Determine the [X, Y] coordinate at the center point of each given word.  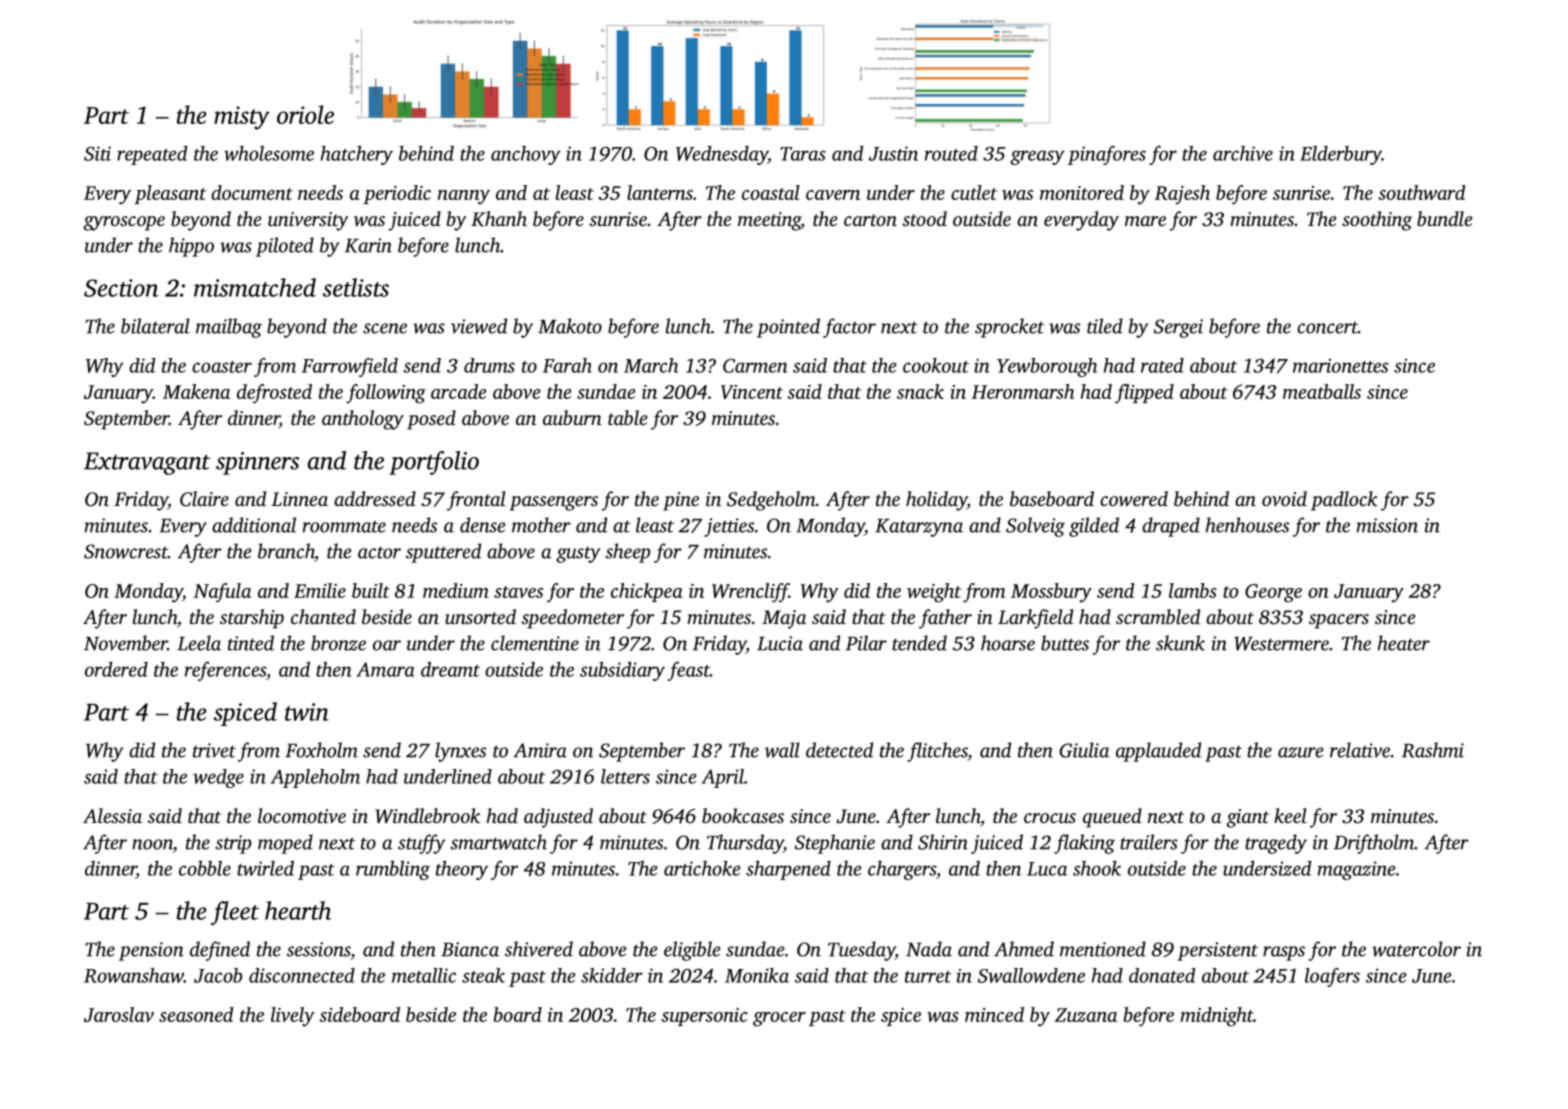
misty [242, 118]
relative [1360, 750]
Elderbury [1341, 155]
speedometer [572, 619]
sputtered [443, 553]
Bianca [470, 949]
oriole [305, 114]
